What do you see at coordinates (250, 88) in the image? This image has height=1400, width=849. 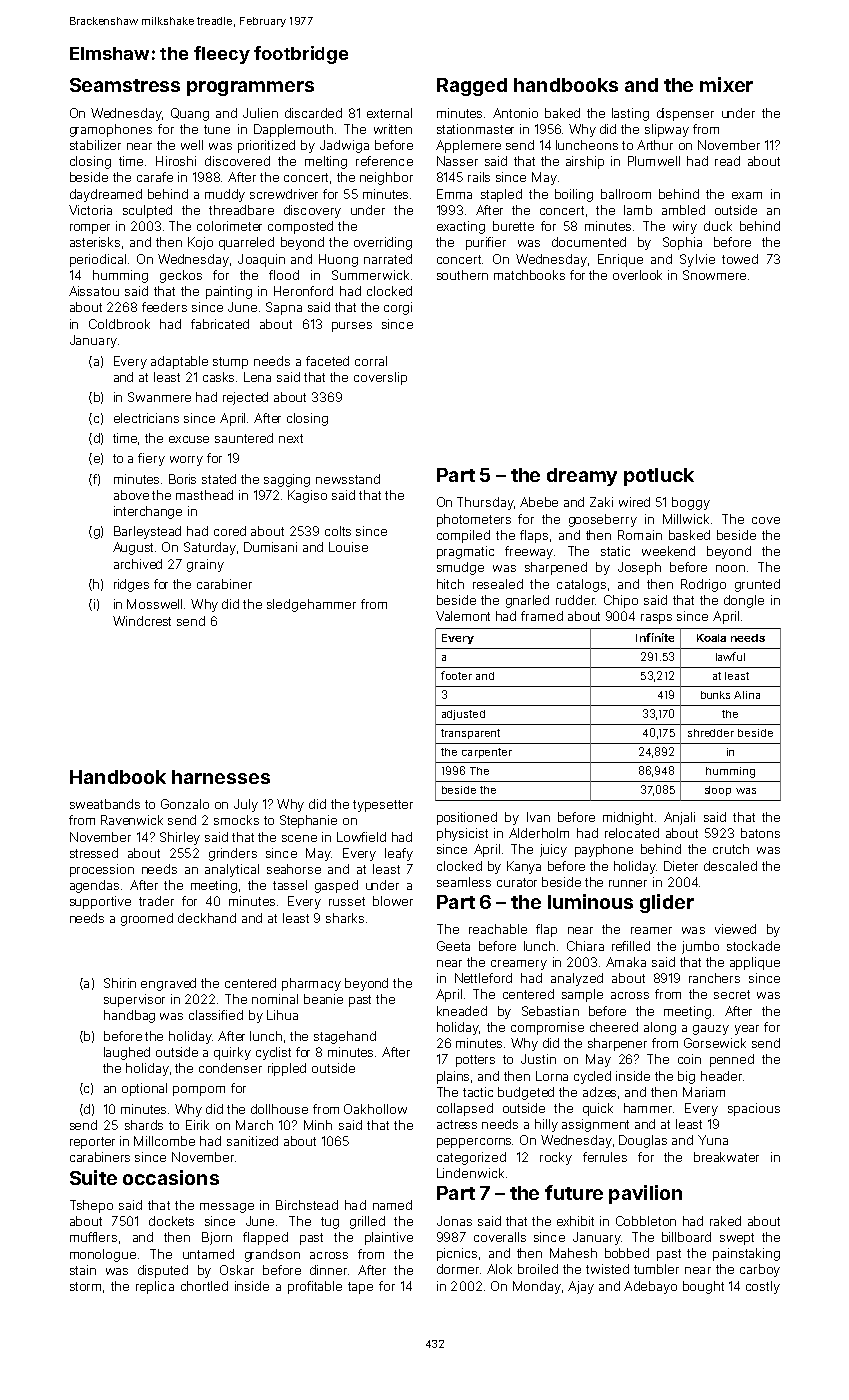 I see `programmers` at bounding box center [250, 88].
